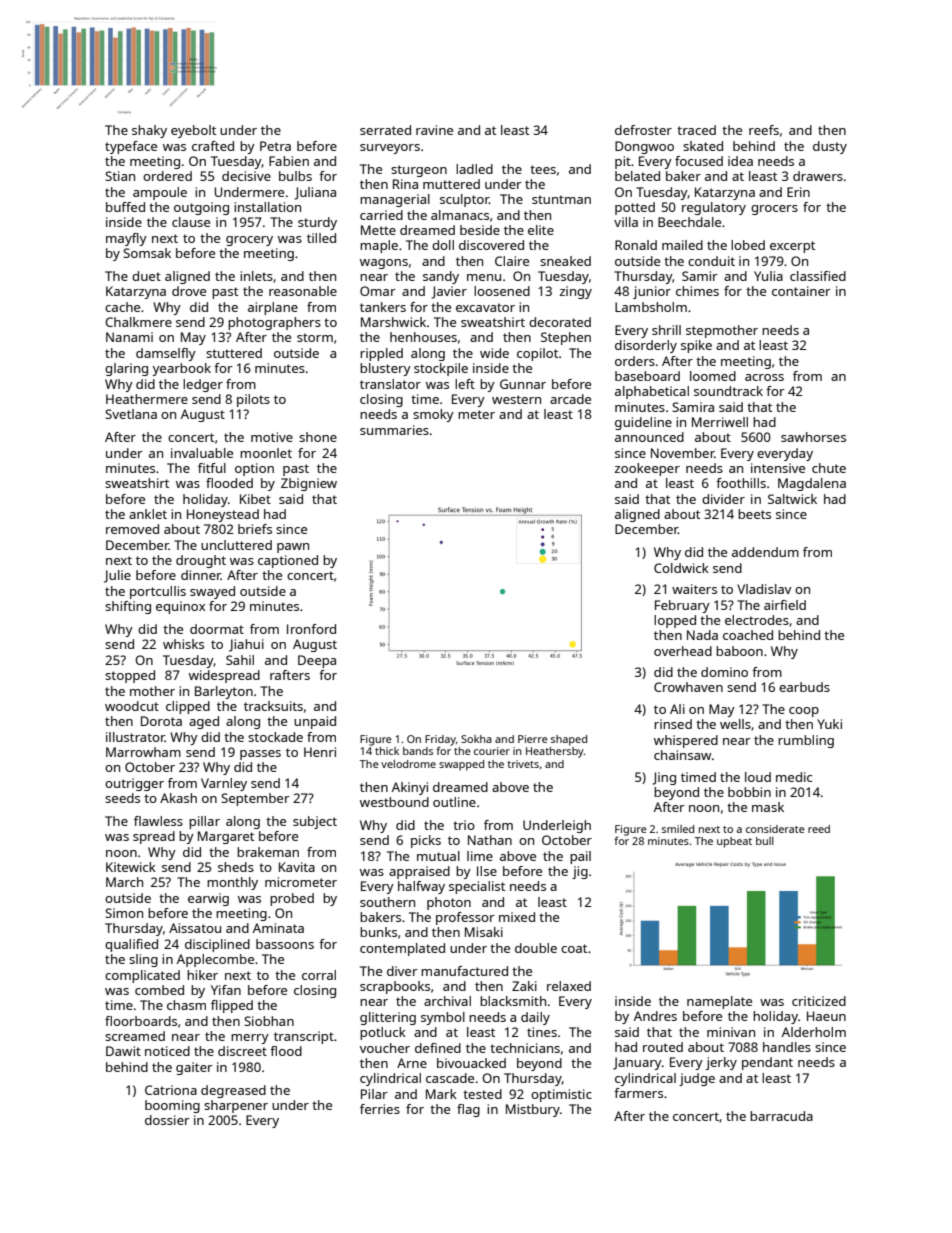 The width and height of the document is (952, 1233). I want to click on dossier, so click(167, 1120).
